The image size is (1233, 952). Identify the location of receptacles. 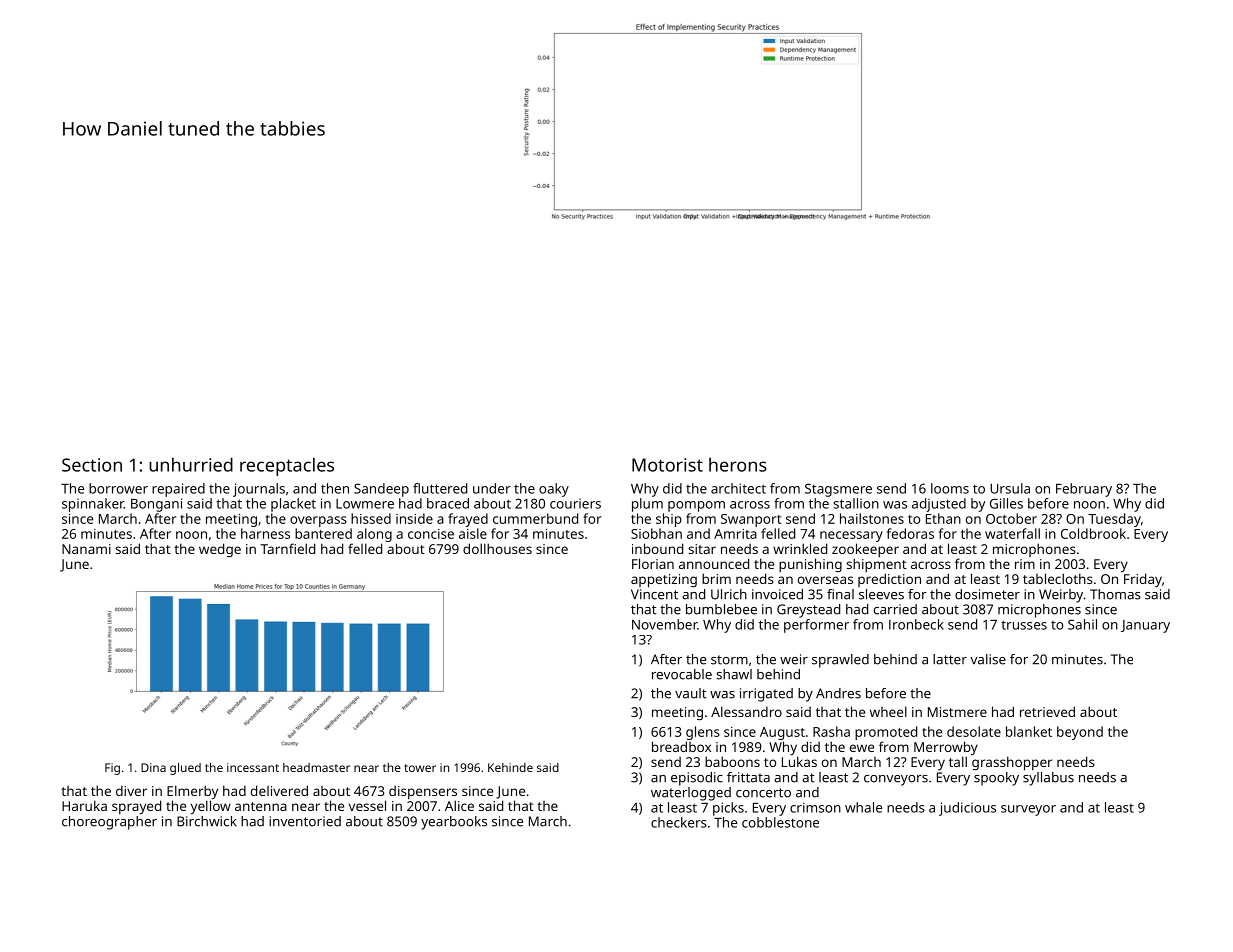
(287, 466).
